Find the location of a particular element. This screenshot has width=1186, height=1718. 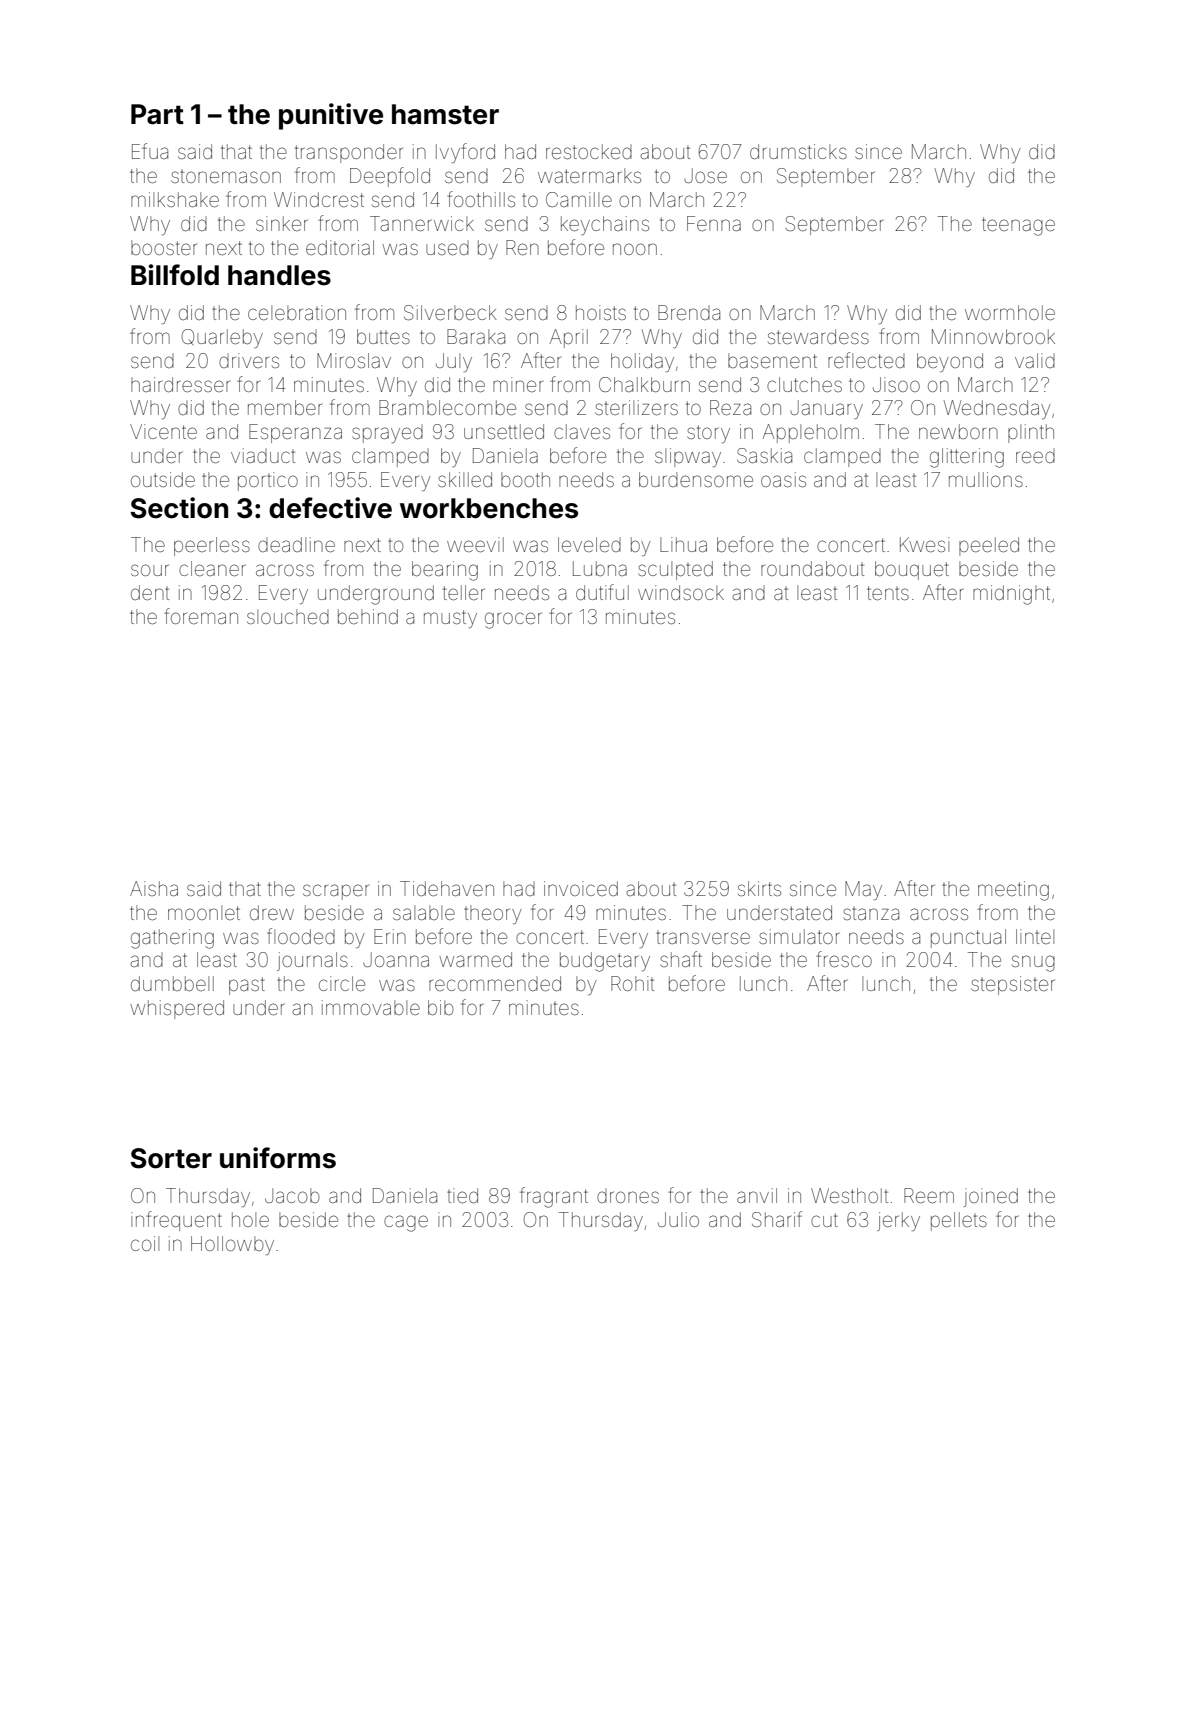

Minnowbrook is located at coordinates (993, 336).
